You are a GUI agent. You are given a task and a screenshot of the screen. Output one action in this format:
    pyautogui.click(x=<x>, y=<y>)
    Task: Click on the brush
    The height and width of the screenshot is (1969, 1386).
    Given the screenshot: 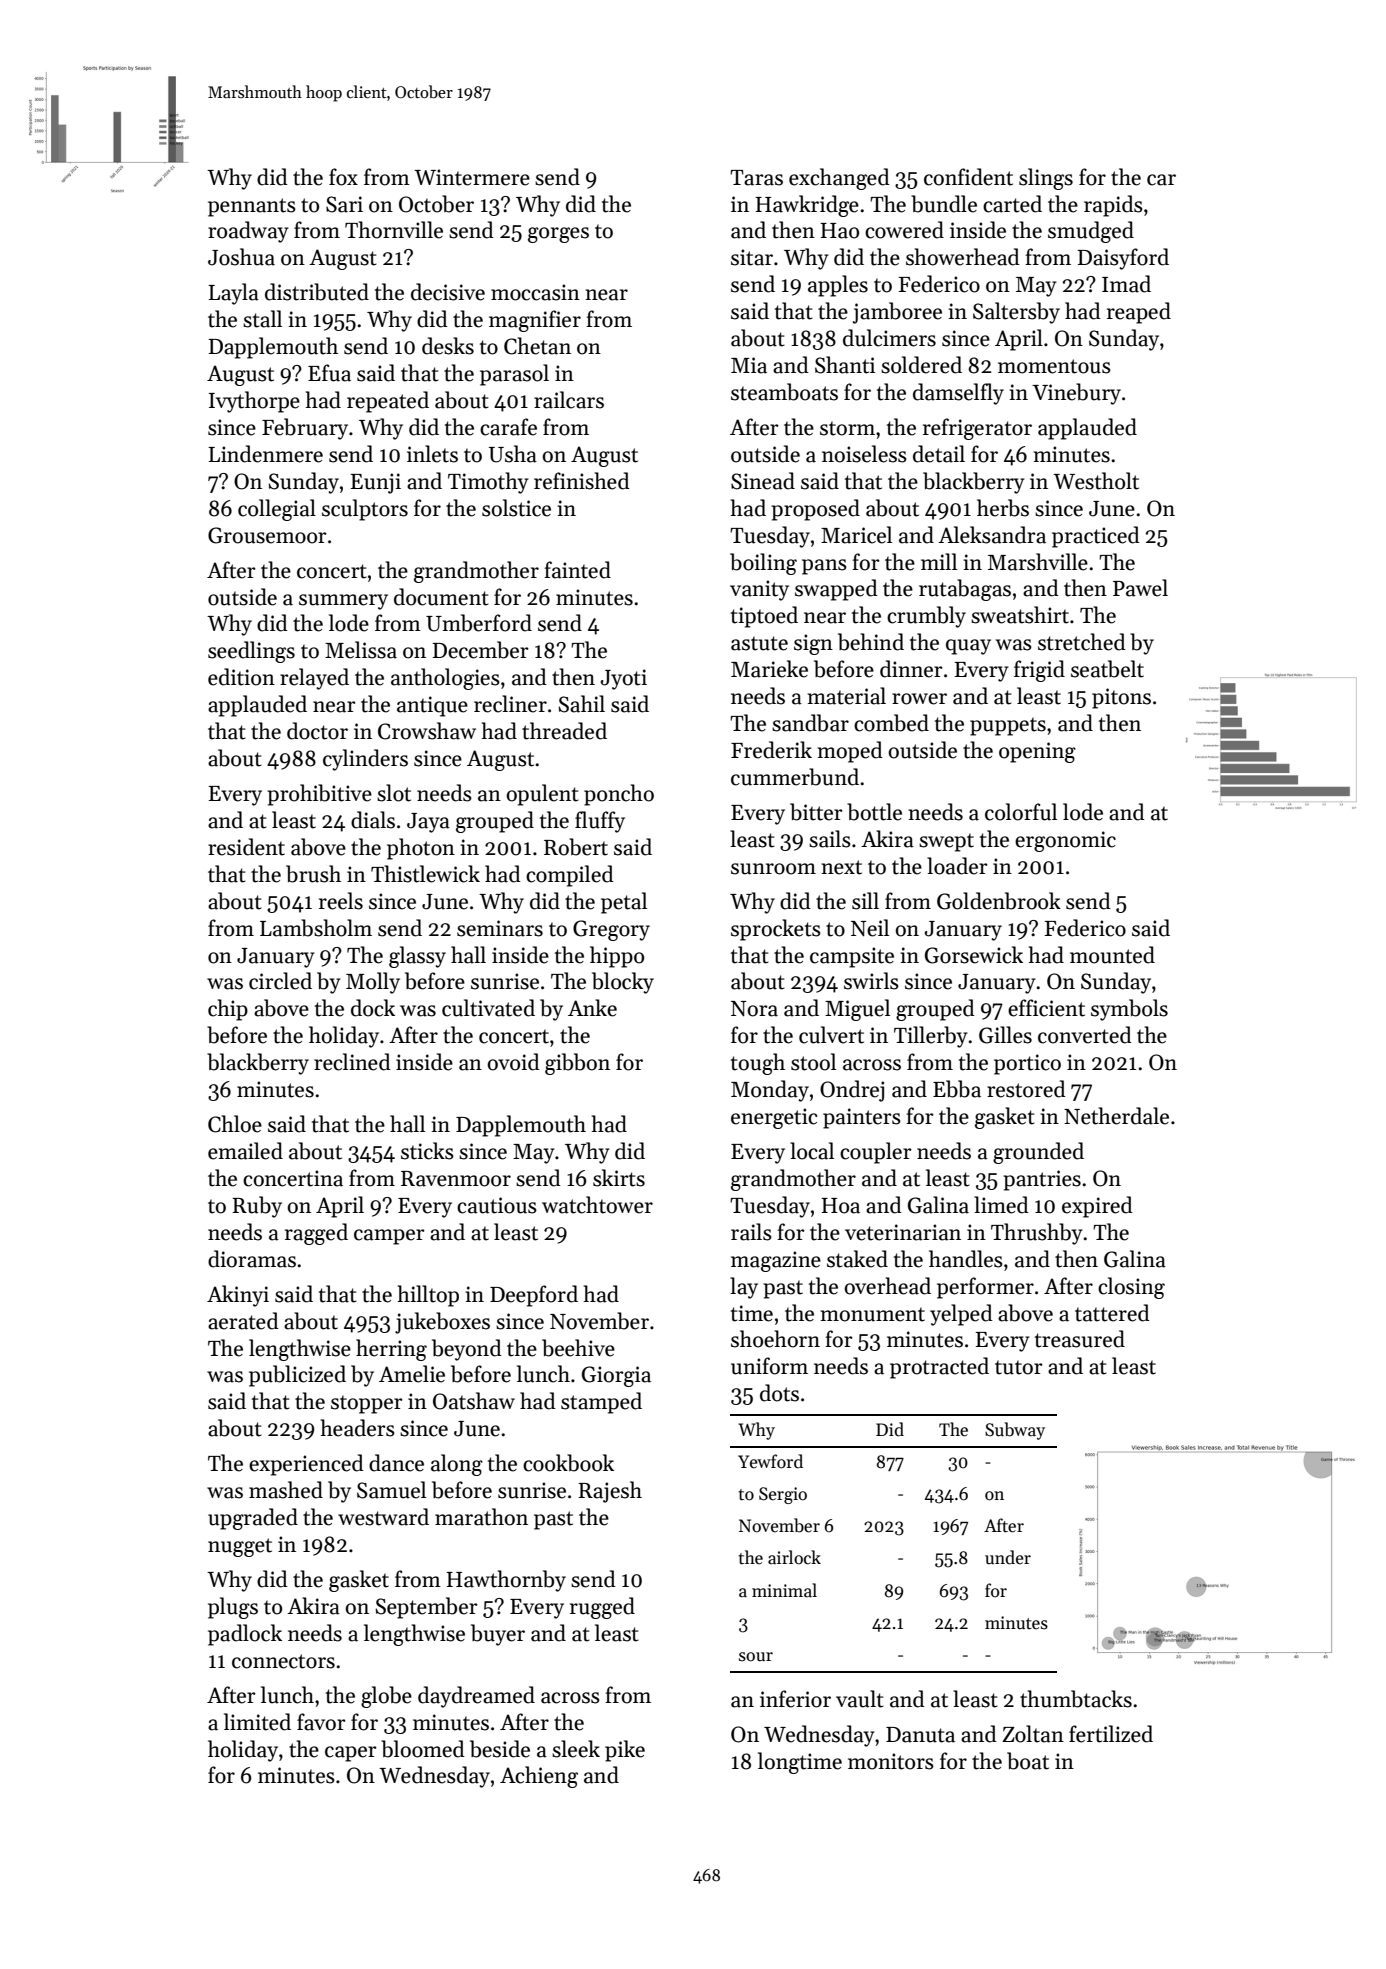 What is the action you would take?
    pyautogui.click(x=313, y=874)
